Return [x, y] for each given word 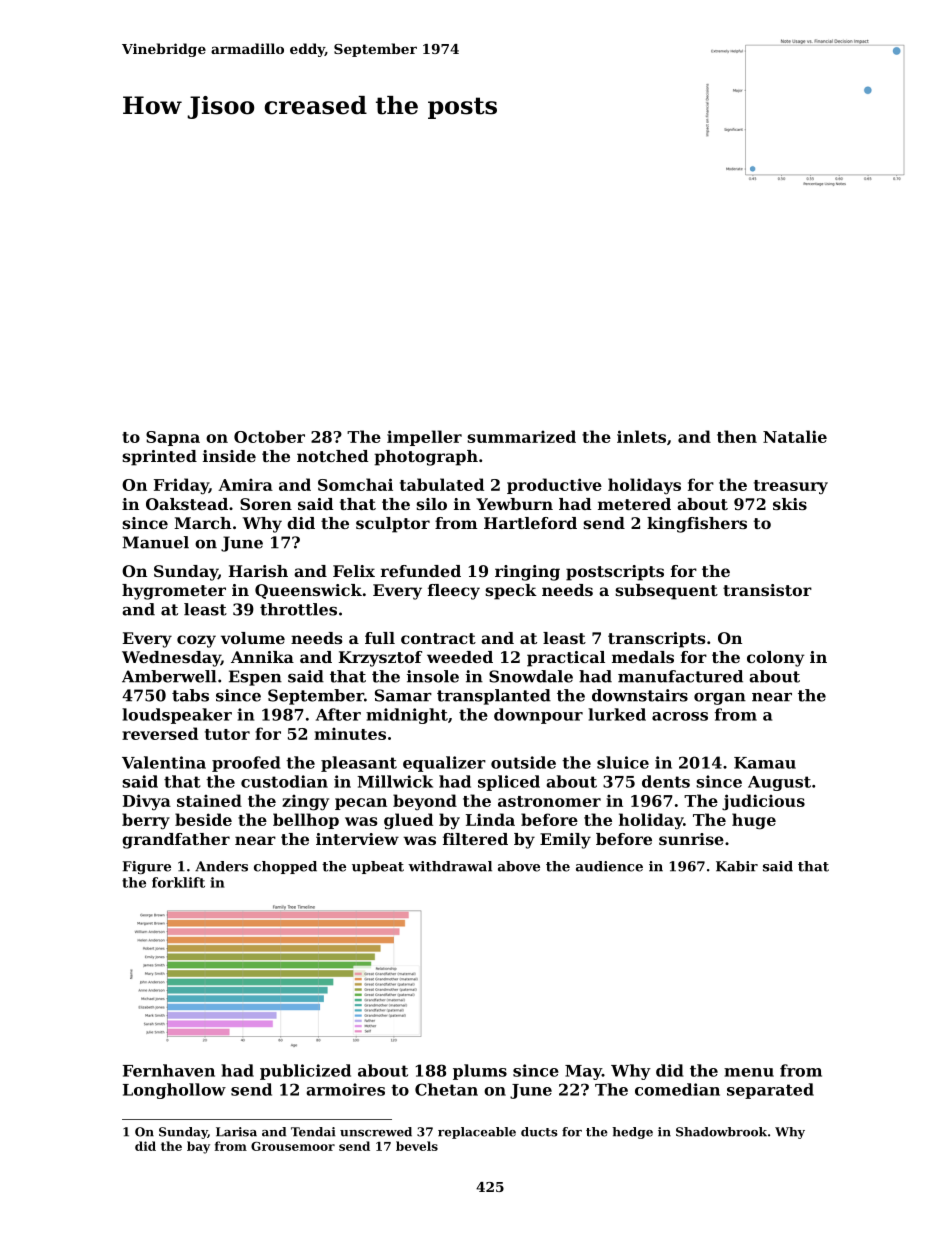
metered [634, 504]
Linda [490, 819]
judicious [763, 802]
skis [790, 504]
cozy [196, 641]
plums [480, 1072]
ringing [527, 573]
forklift [178, 882]
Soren [266, 504]
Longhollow [174, 1091]
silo [431, 504]
